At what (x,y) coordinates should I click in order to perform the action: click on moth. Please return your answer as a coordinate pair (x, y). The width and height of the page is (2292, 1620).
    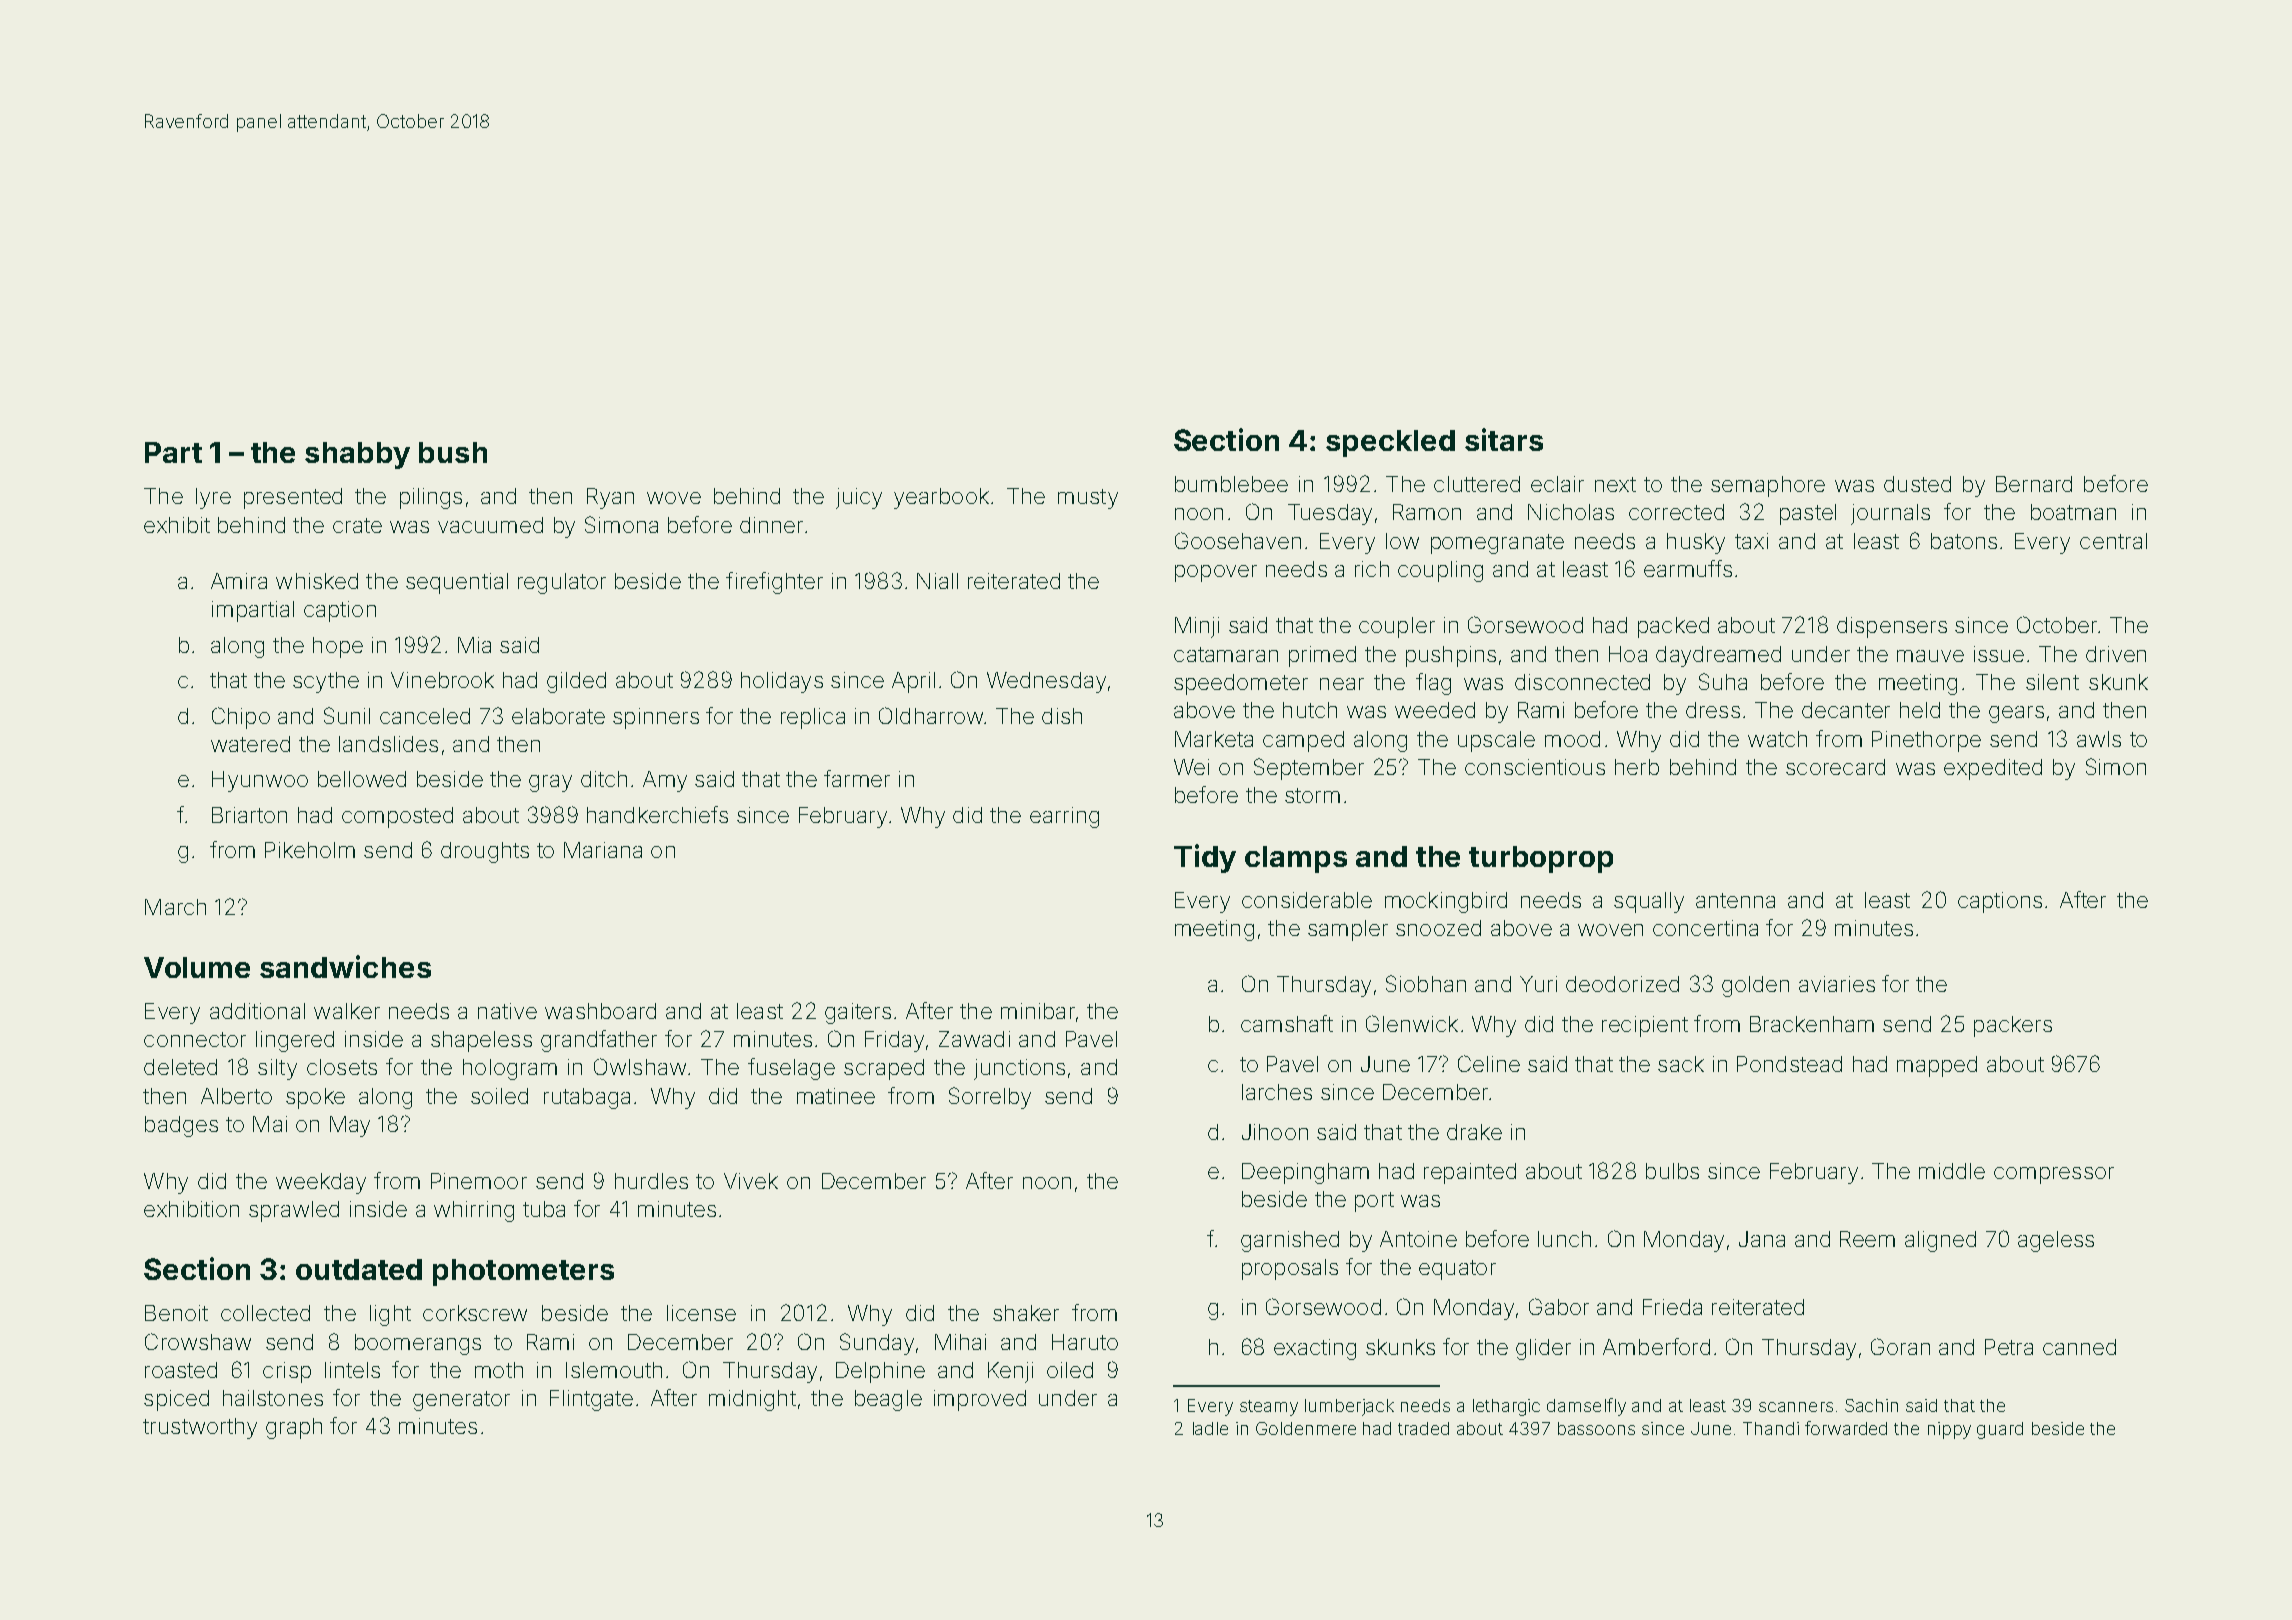
    Looking at the image, I should click on (499, 1370).
